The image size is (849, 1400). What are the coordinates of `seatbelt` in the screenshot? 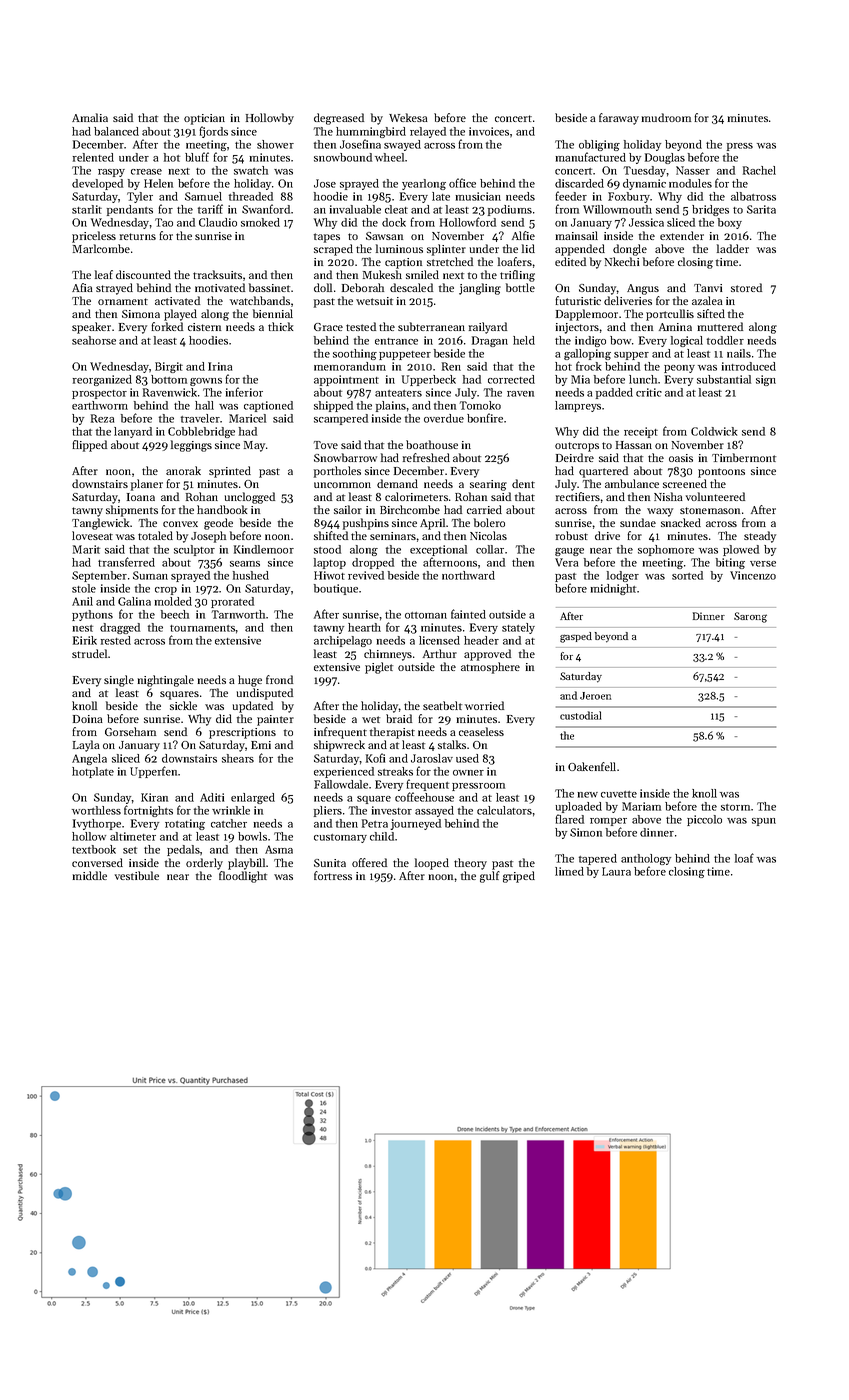 It's located at (442, 705).
